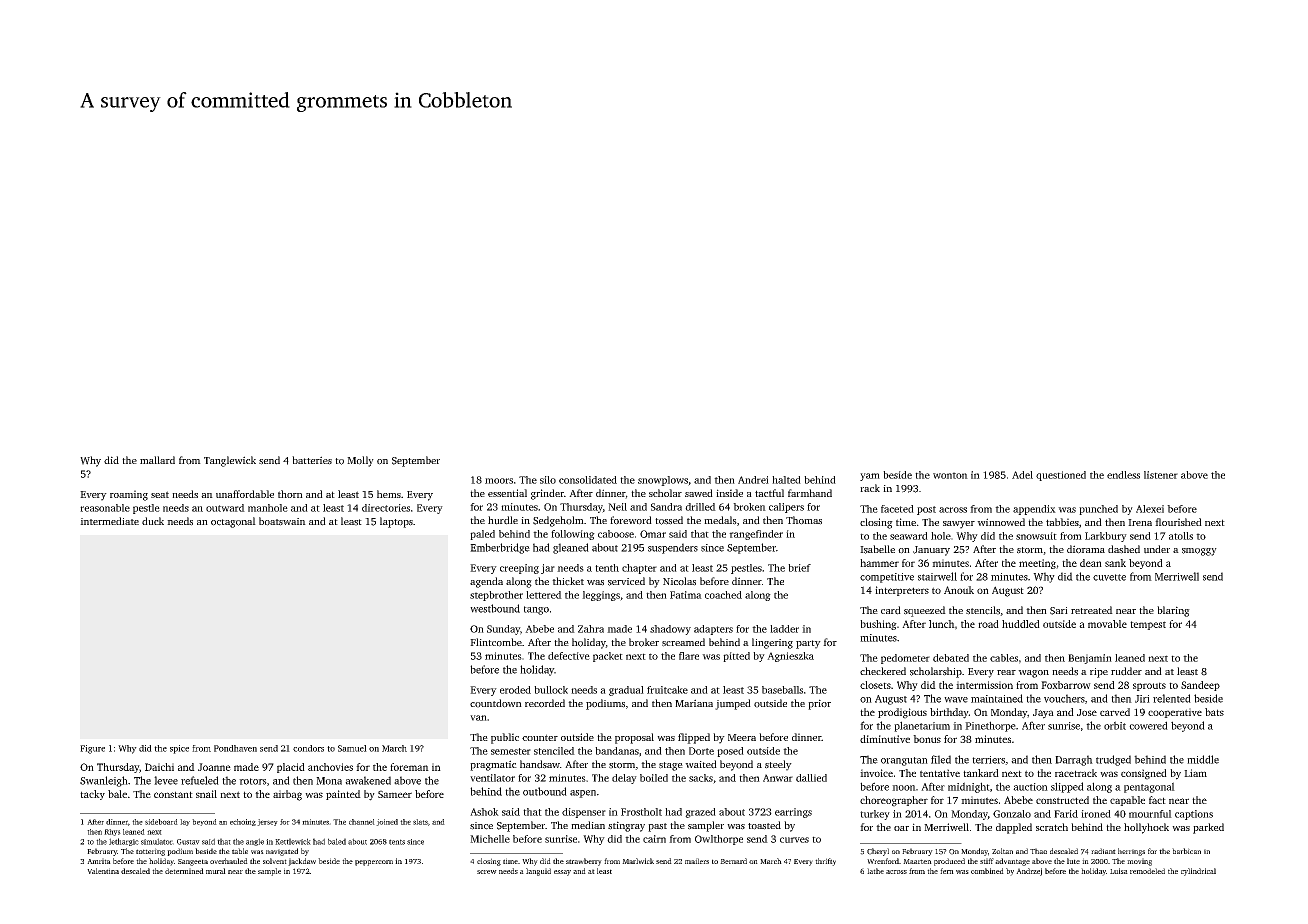 Image resolution: width=1308 pixels, height=924 pixels. I want to click on moors, so click(499, 481).
